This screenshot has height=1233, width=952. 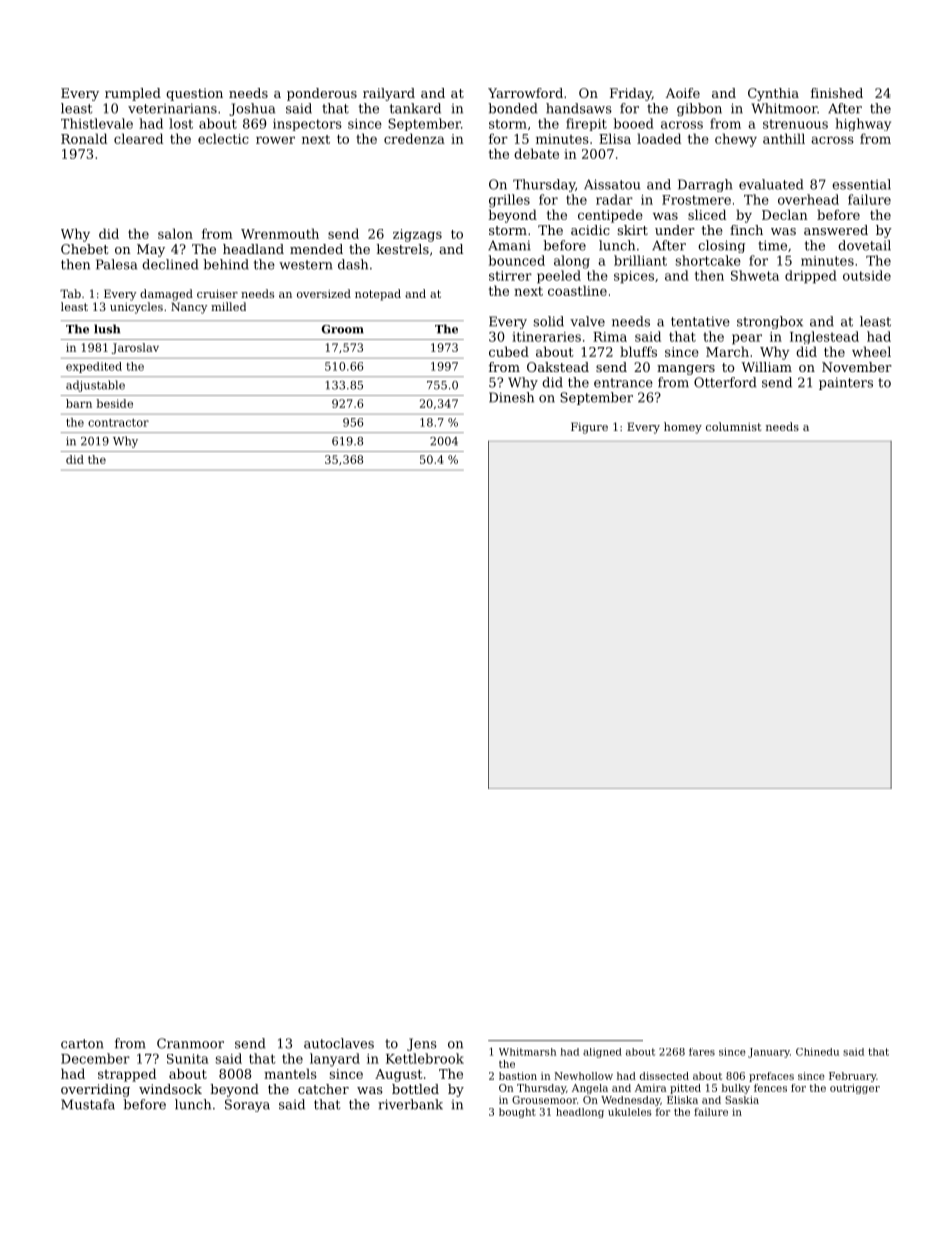 What do you see at coordinates (82, 1044) in the screenshot?
I see `carton` at bounding box center [82, 1044].
